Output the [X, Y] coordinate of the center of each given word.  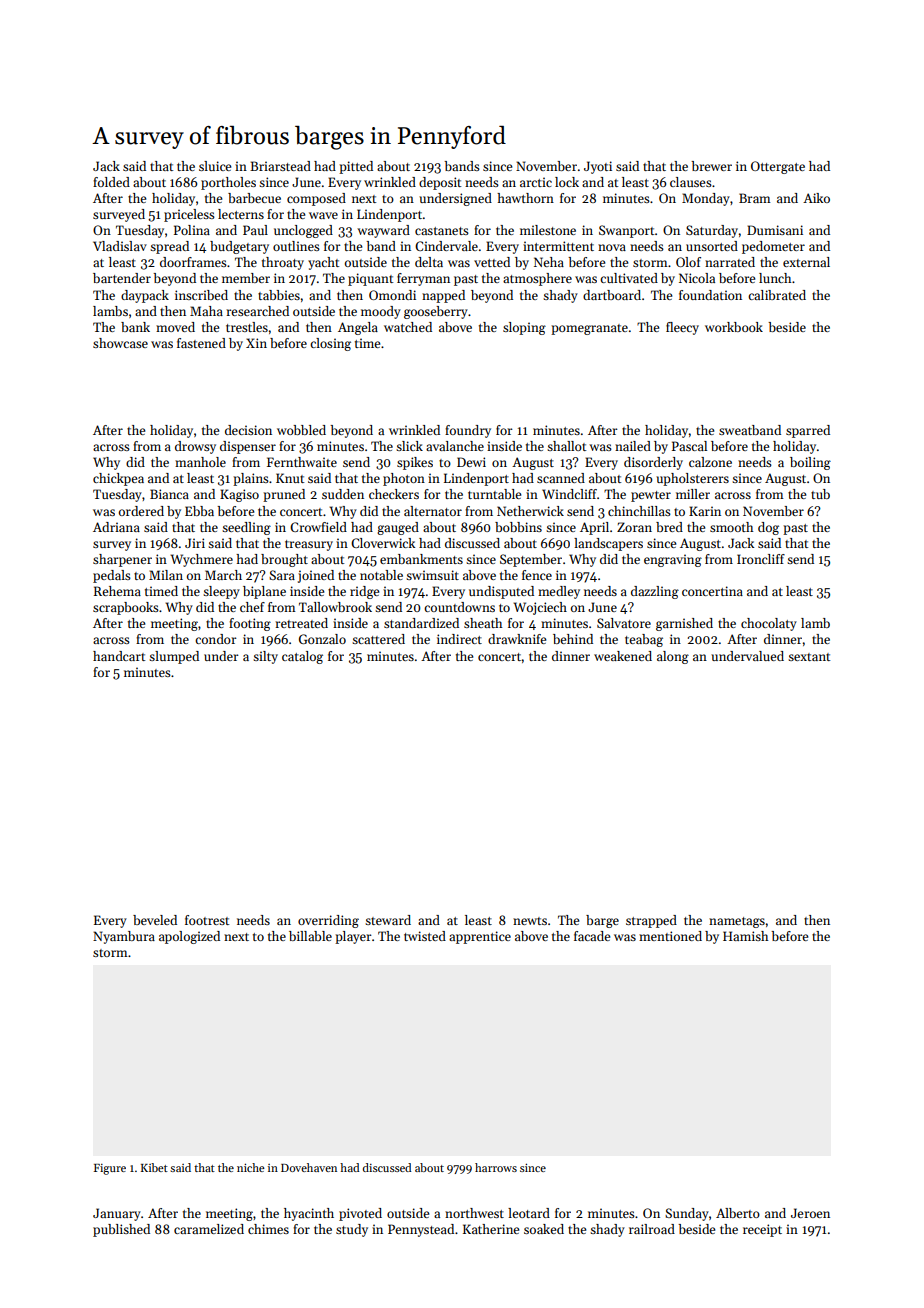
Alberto [738, 1213]
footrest [207, 920]
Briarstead [280, 166]
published [121, 1230]
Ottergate [778, 167]
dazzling [655, 592]
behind [573, 639]
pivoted [360, 1214]
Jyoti [598, 167]
